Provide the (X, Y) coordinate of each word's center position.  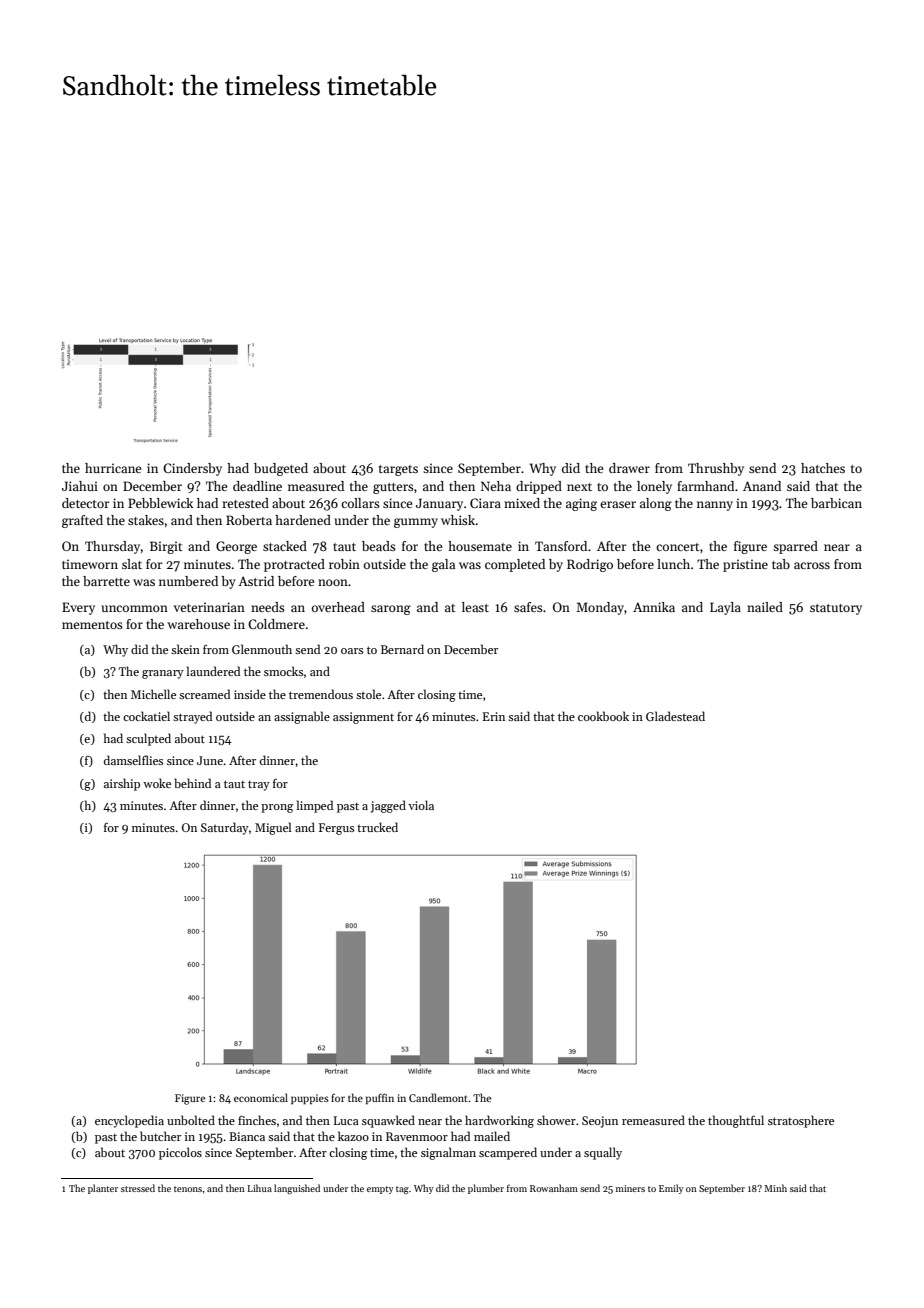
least (475, 607)
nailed (765, 607)
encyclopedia (129, 1121)
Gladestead (675, 716)
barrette (106, 581)
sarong (391, 610)
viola (421, 805)
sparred (795, 547)
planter (103, 1189)
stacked (285, 546)
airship (122, 784)
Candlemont (438, 1097)
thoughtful (736, 1121)
